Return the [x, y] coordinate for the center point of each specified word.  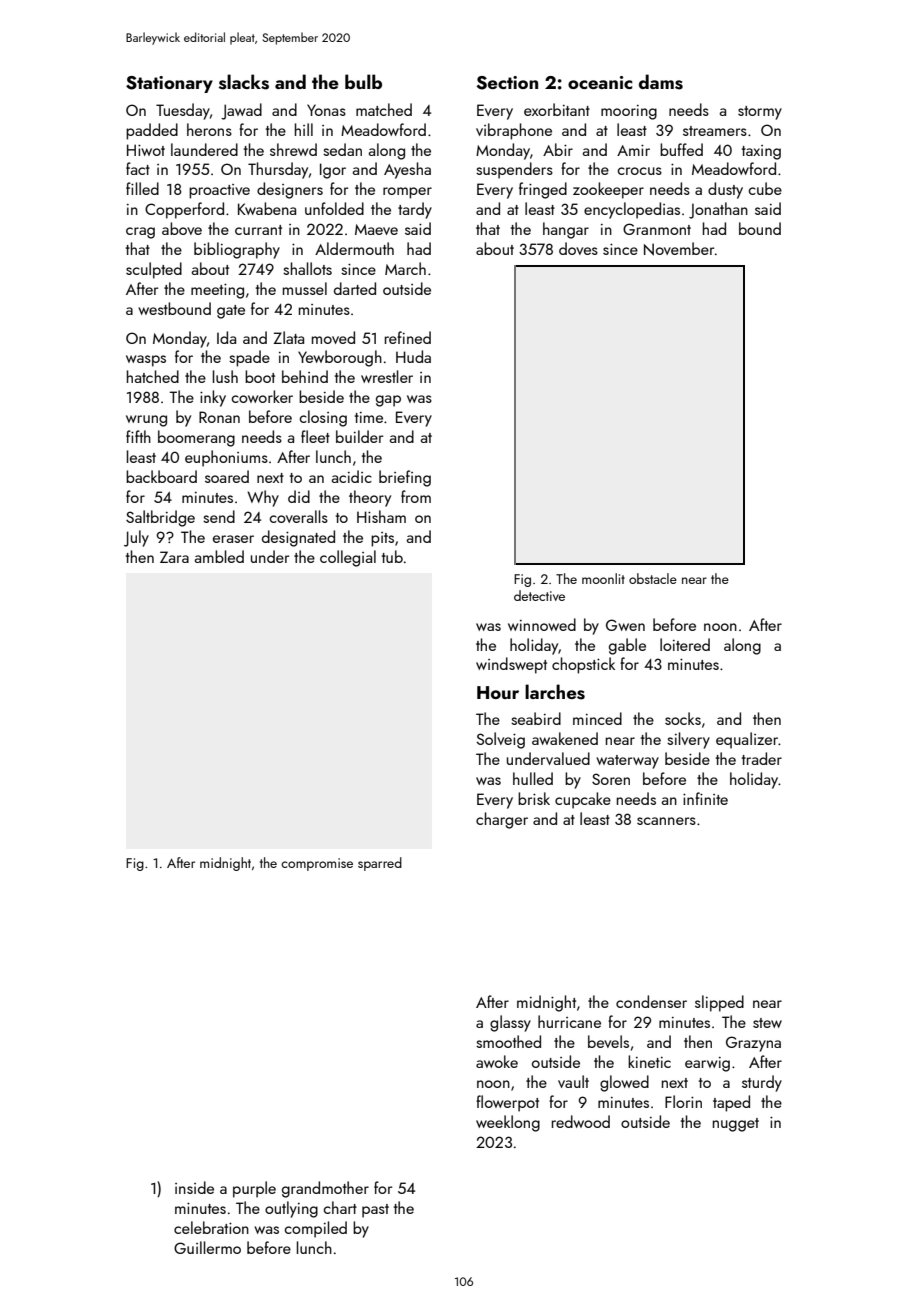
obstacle [653, 578]
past [375, 1211]
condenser [651, 1001]
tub [392, 556]
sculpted [154, 270]
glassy [510, 1023]
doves [578, 248]
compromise [317, 864]
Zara [174, 557]
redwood [581, 1121]
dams [661, 82]
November [679, 249]
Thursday [278, 170]
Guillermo [207, 1247]
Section [507, 83]
